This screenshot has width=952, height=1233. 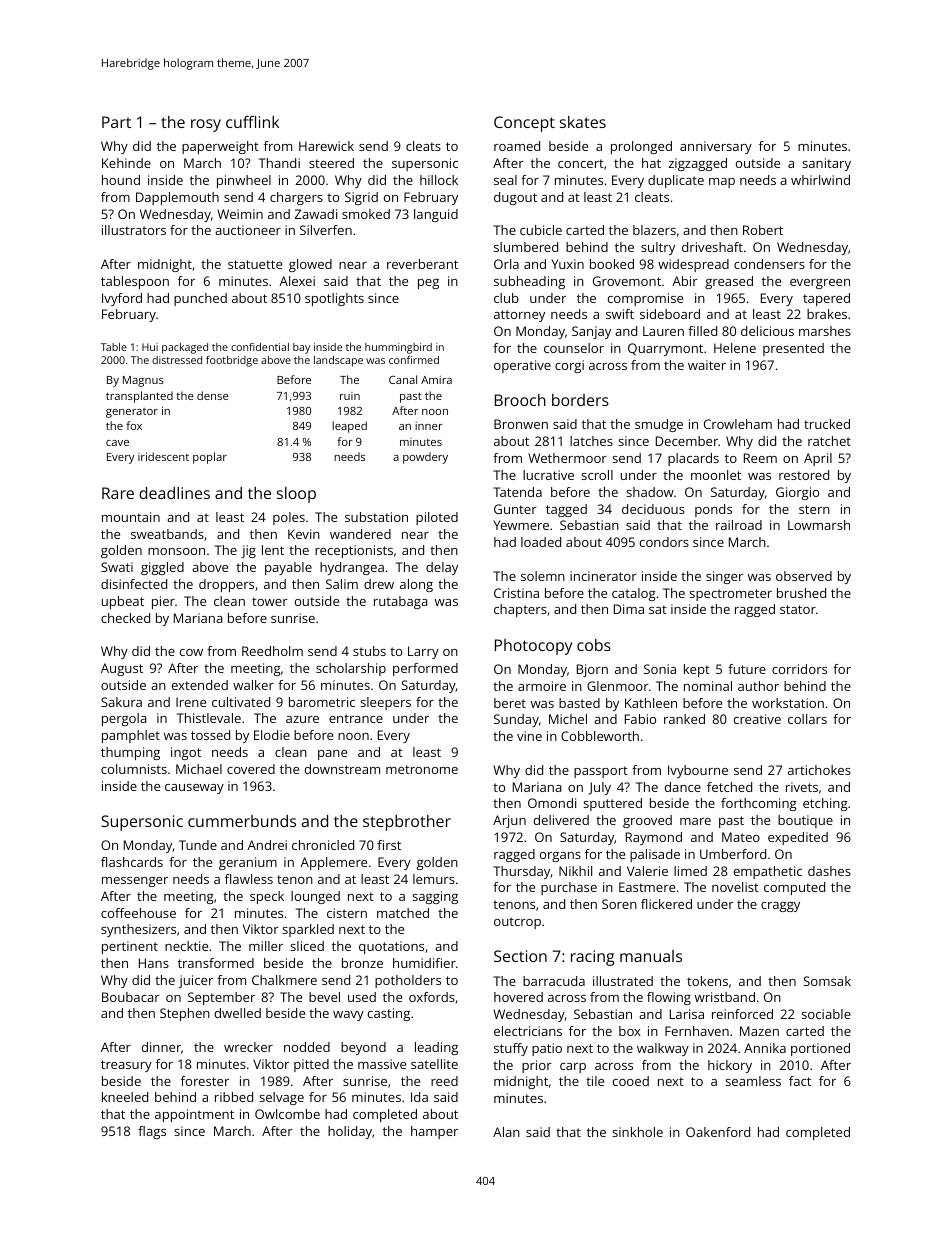 What do you see at coordinates (434, 1132) in the screenshot?
I see `hamper` at bounding box center [434, 1132].
